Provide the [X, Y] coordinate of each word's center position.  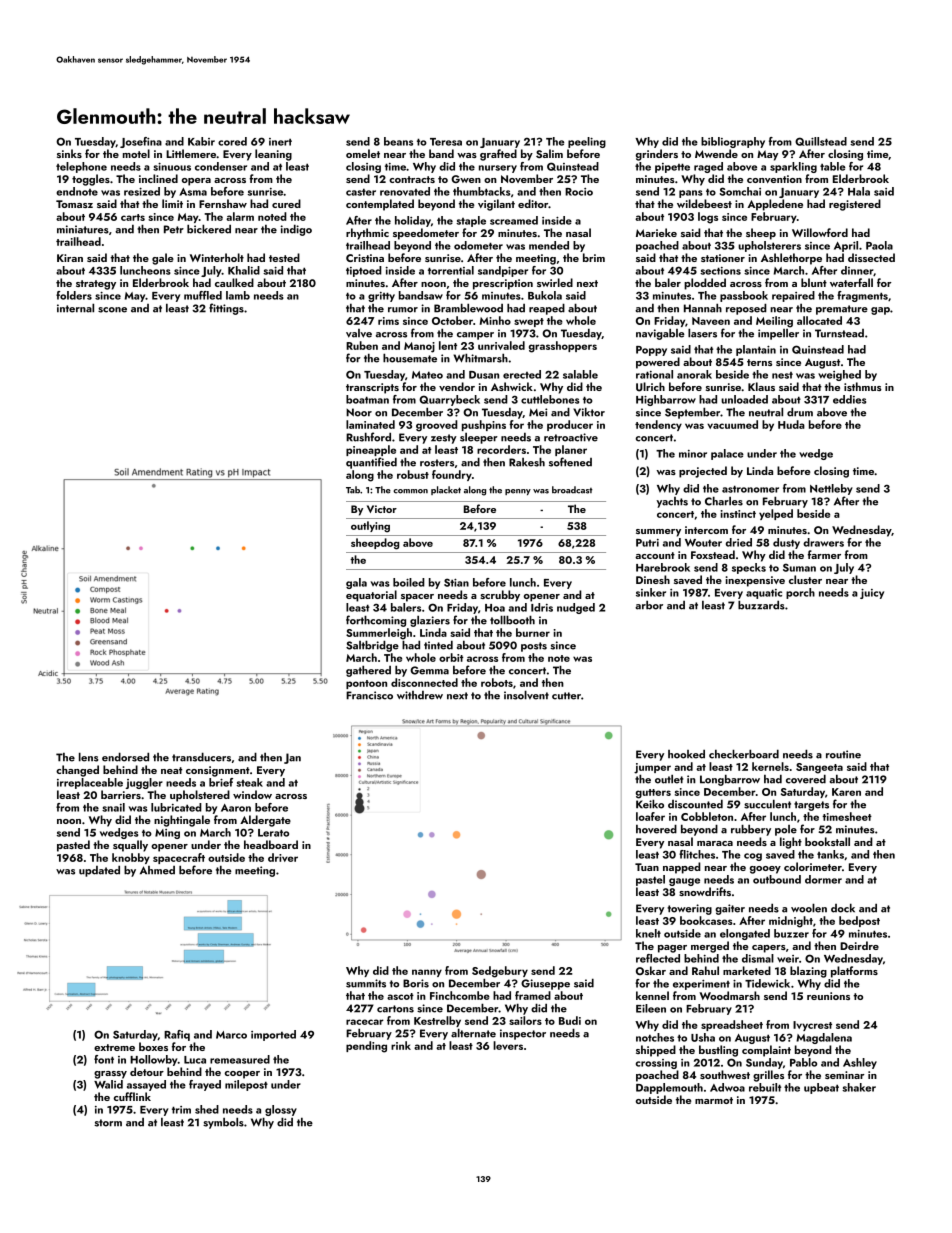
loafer [650, 816]
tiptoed [364, 271]
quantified [371, 463]
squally [130, 846]
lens [88, 757]
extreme [114, 1047]
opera [196, 182]
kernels [770, 766]
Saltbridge [372, 646]
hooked [686, 754]
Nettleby [831, 489]
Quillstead [821, 141]
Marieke [656, 232]
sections [720, 271]
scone [112, 310]
